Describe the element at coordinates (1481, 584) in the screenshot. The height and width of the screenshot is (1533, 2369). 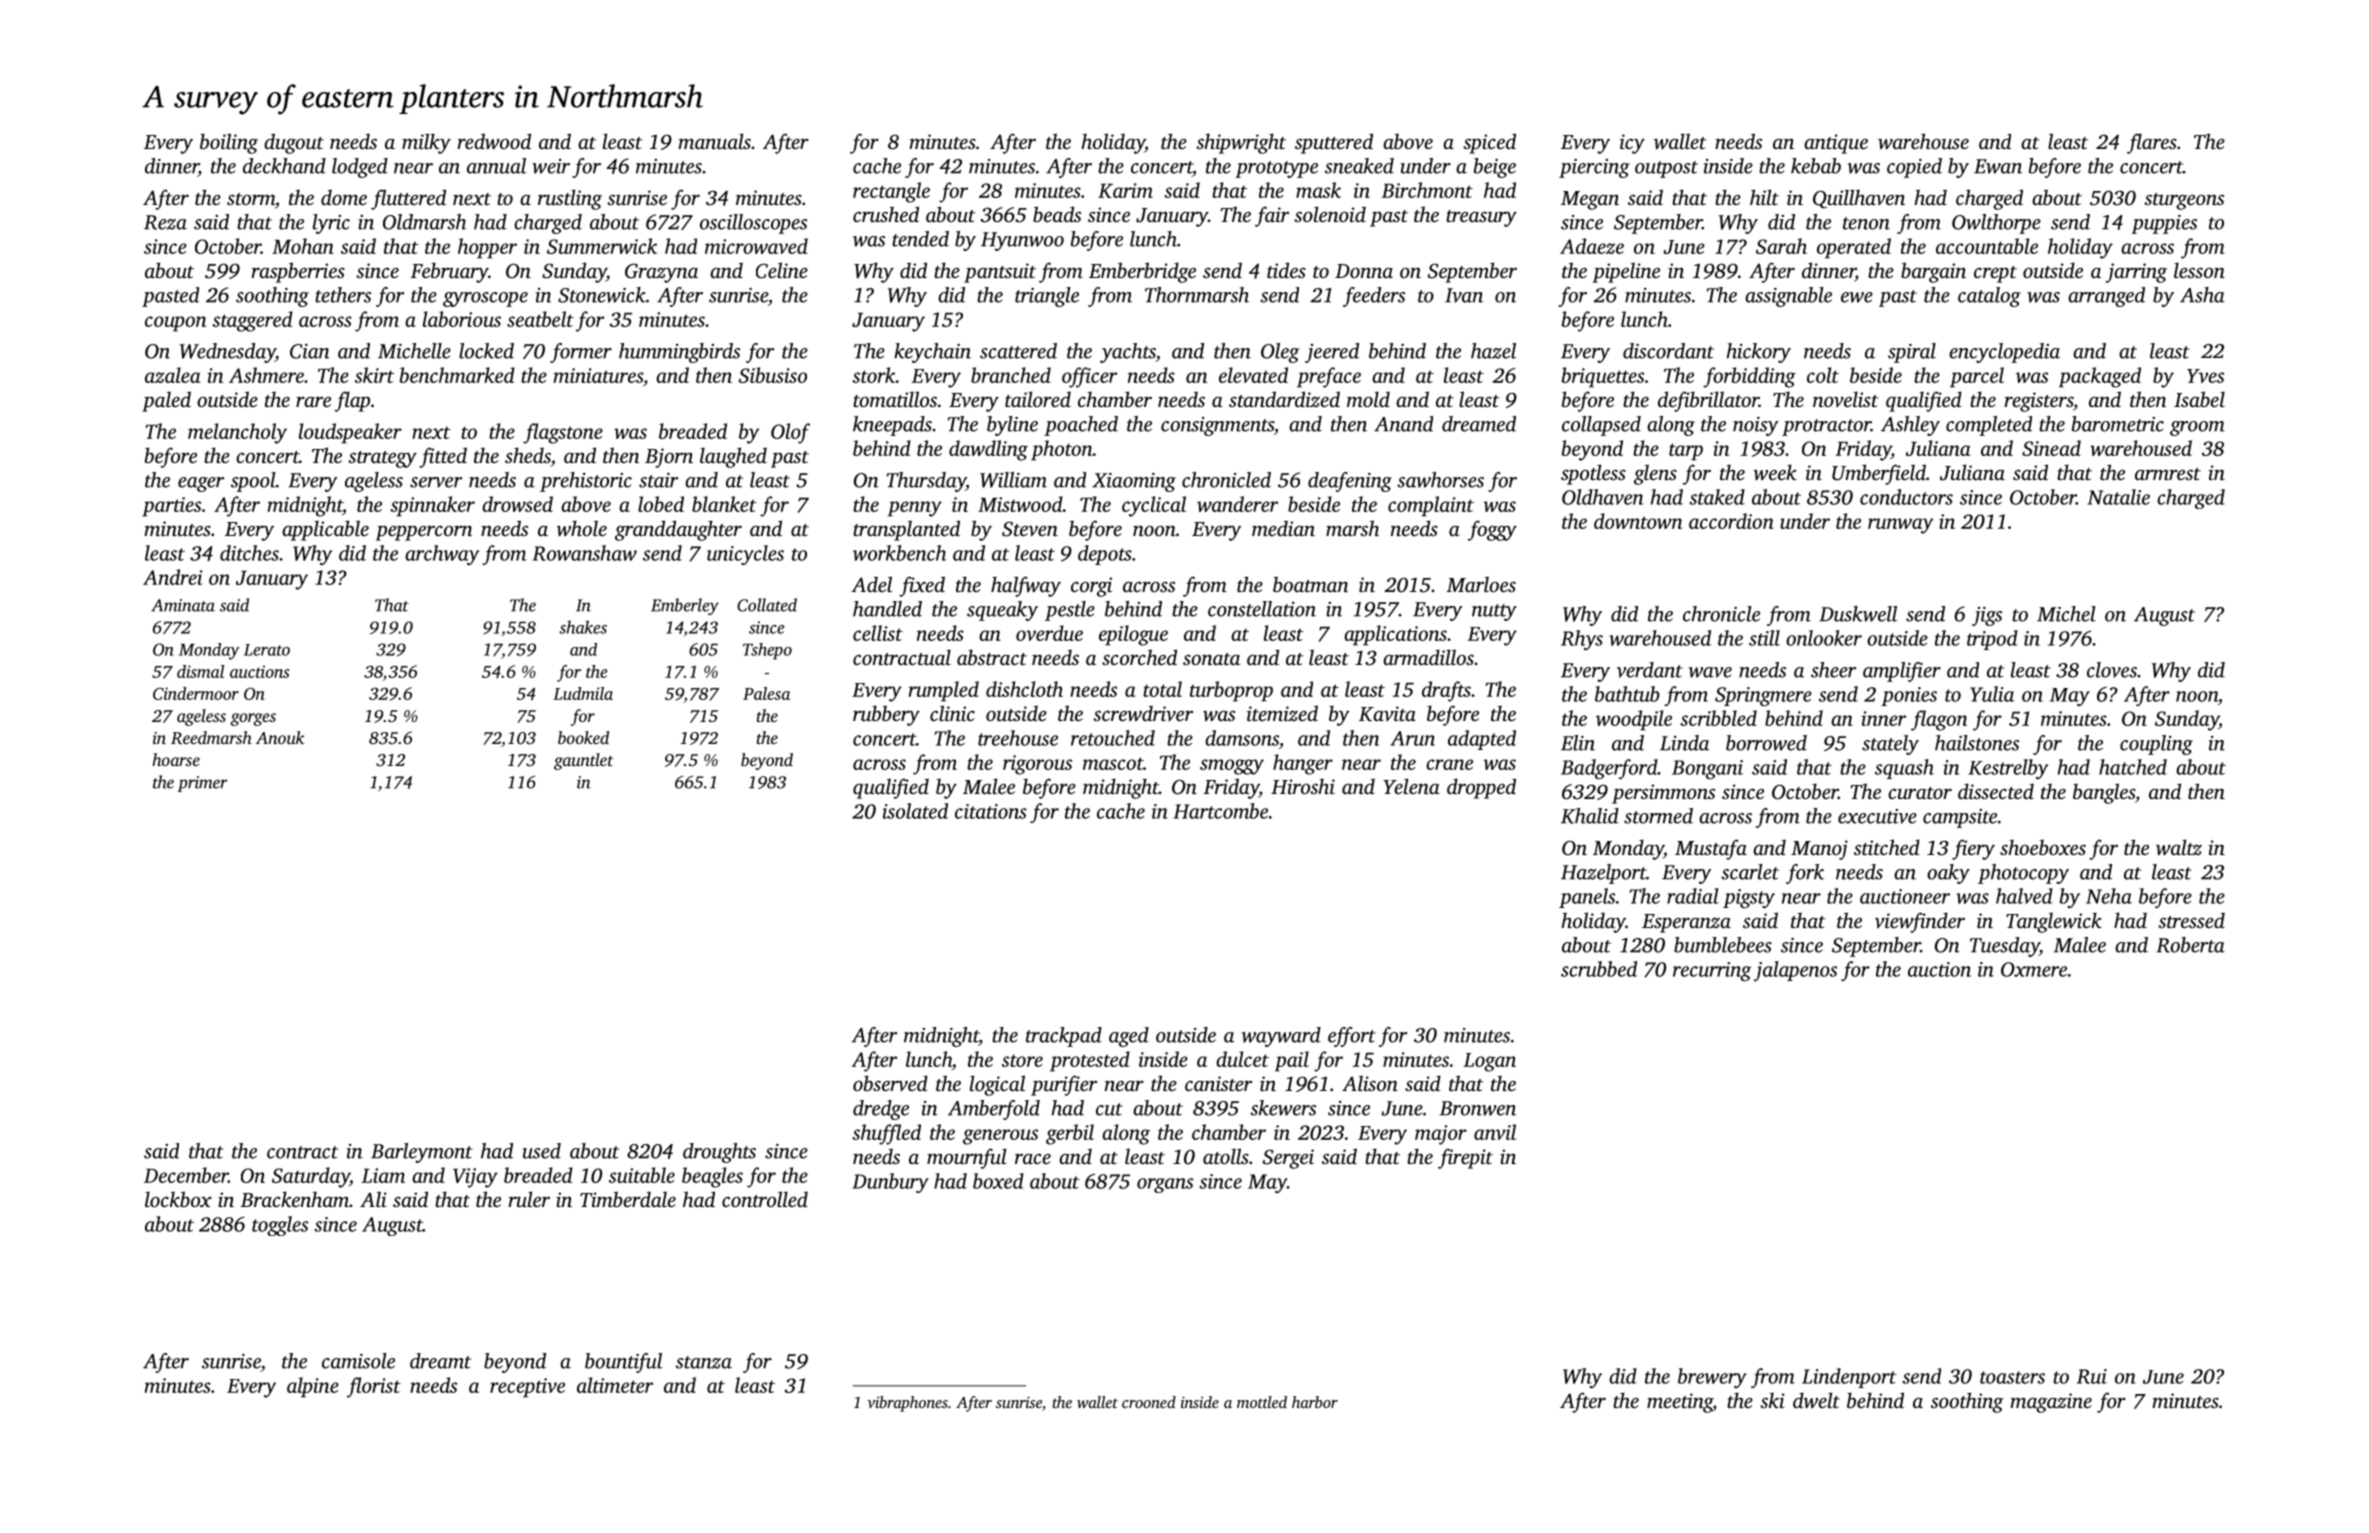
I see `Marloes` at that location.
